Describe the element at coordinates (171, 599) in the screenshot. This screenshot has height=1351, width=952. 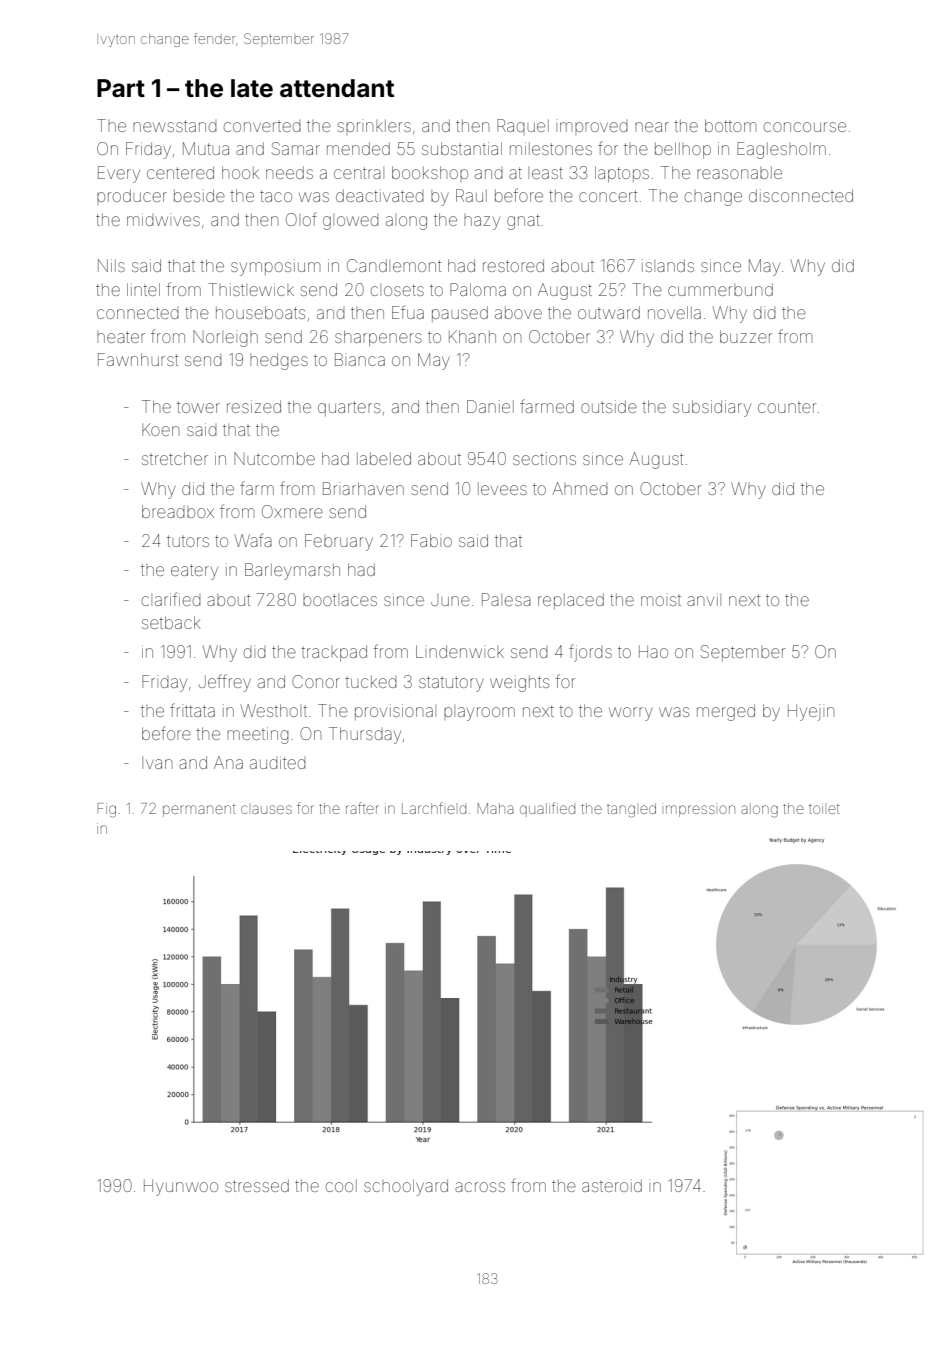
I see `clarified` at that location.
